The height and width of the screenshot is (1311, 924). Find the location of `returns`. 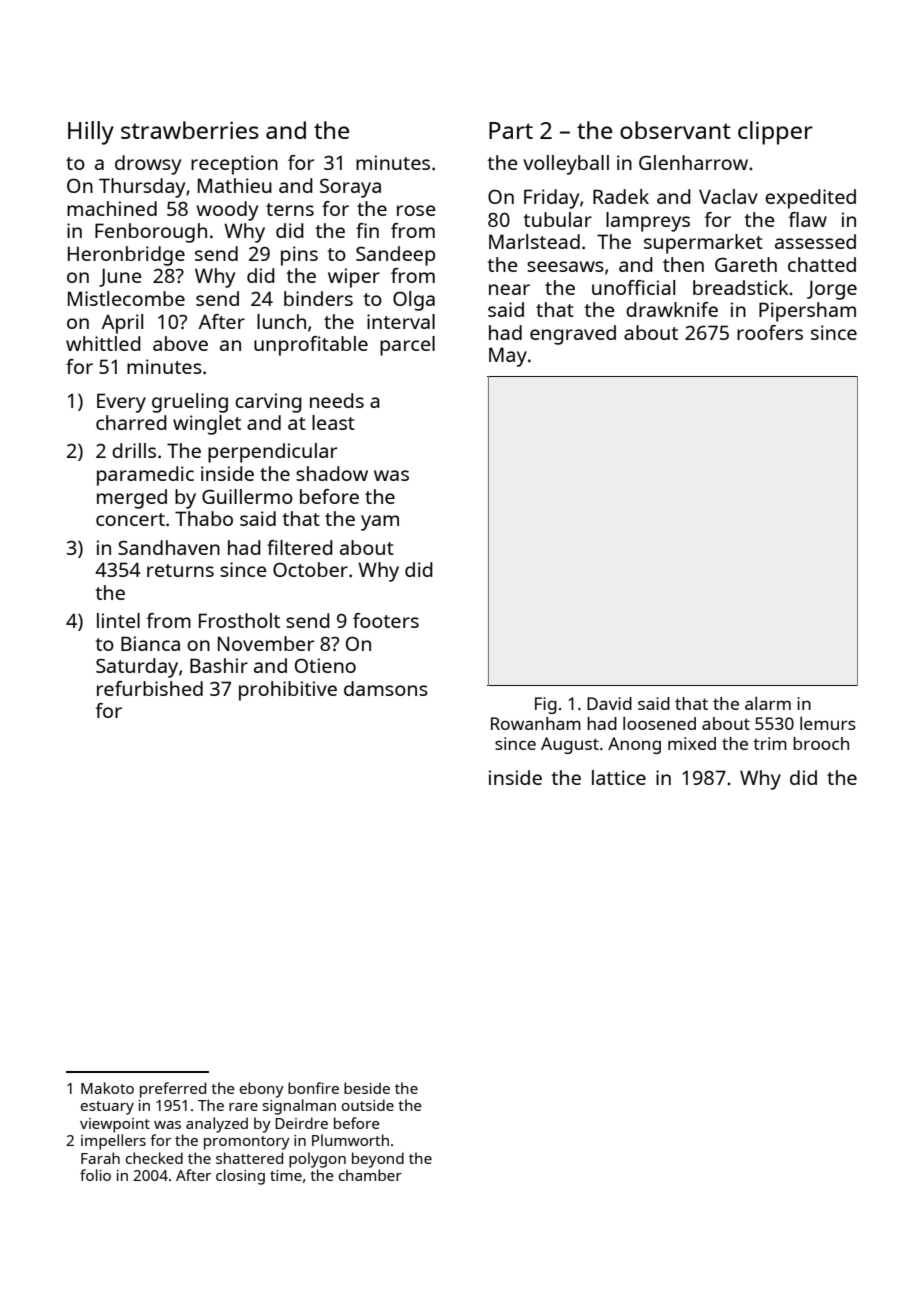

returns is located at coordinates (180, 570).
